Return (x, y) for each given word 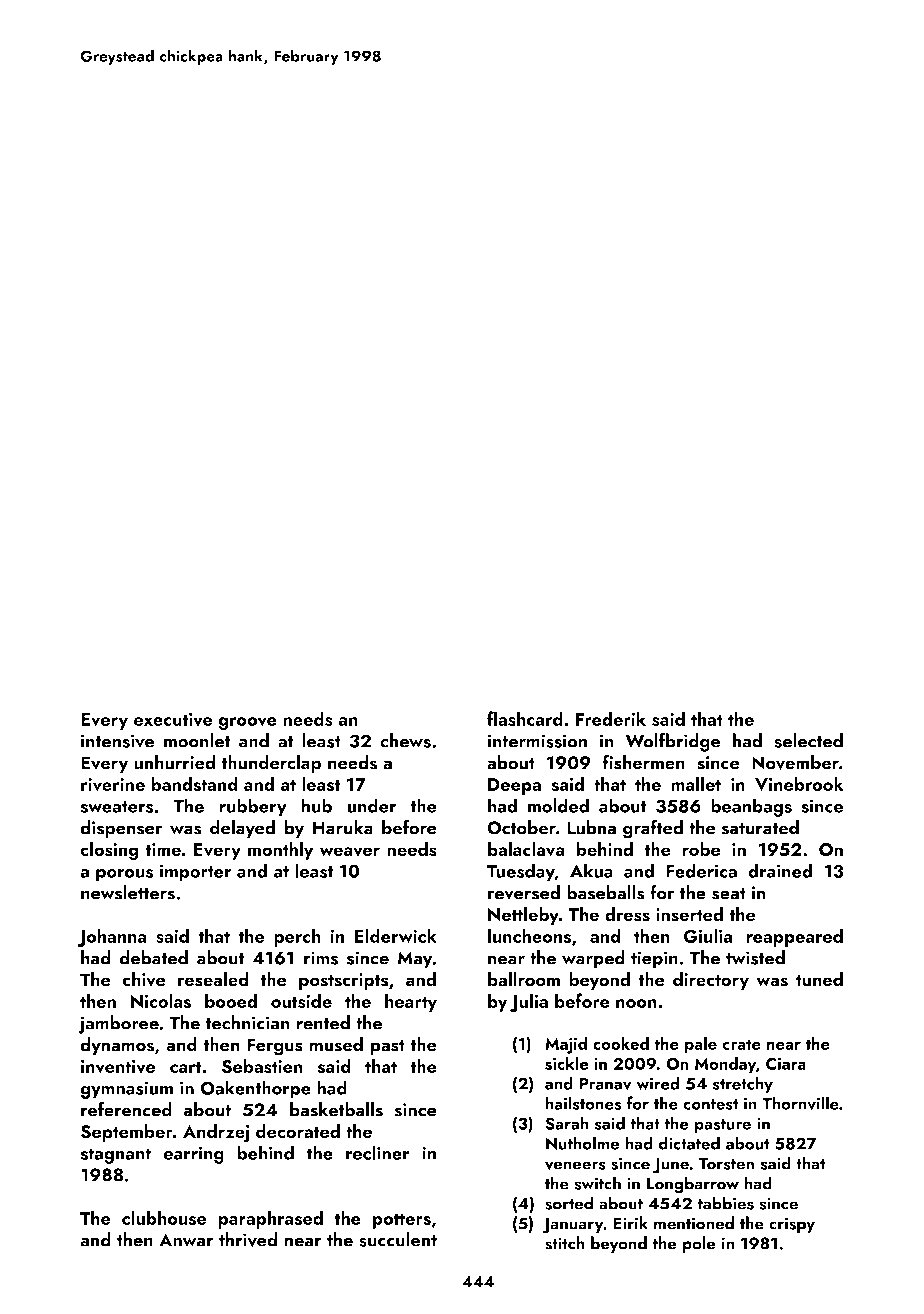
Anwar (186, 1240)
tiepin (654, 960)
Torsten (726, 1163)
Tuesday (521, 872)
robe (701, 848)
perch (297, 937)
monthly (280, 850)
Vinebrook (799, 783)
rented (323, 1022)
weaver (350, 852)
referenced (126, 1109)
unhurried (174, 762)
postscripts (344, 981)
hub (316, 805)
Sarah (567, 1123)
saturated (760, 827)
